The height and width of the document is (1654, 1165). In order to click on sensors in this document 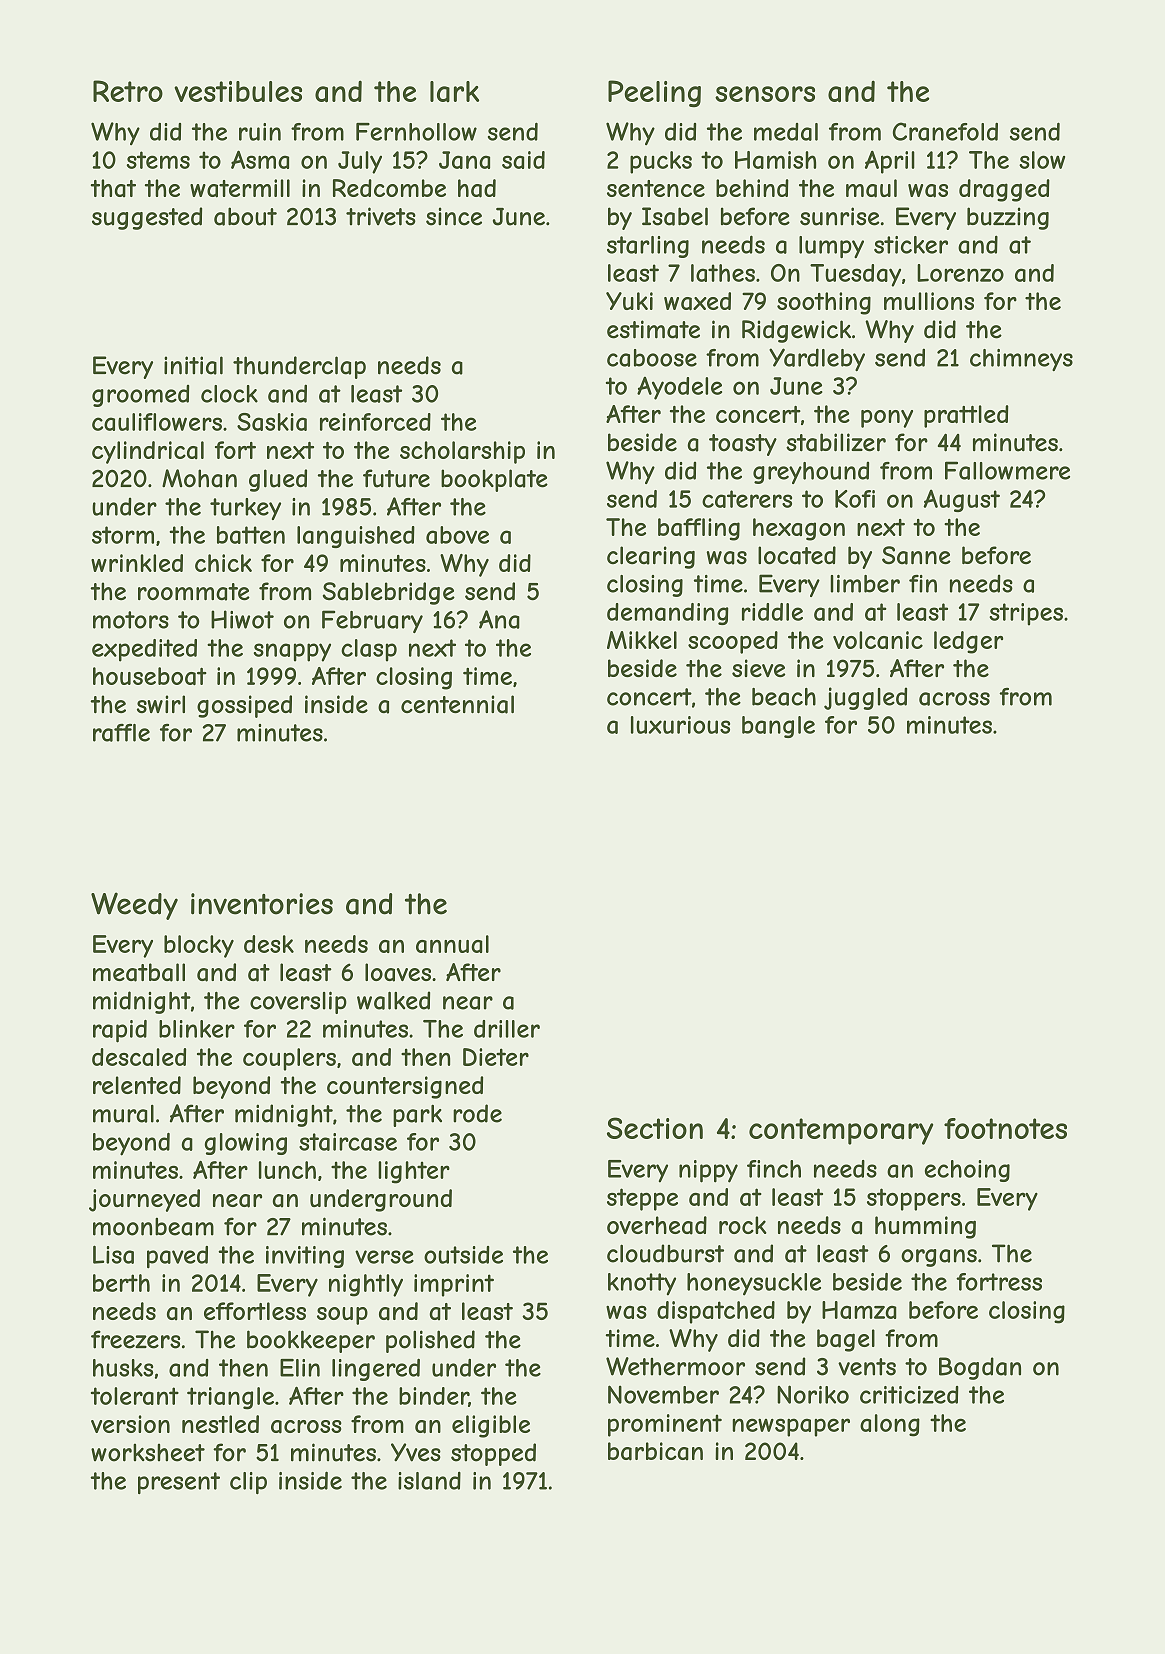, I will do `click(765, 94)`.
